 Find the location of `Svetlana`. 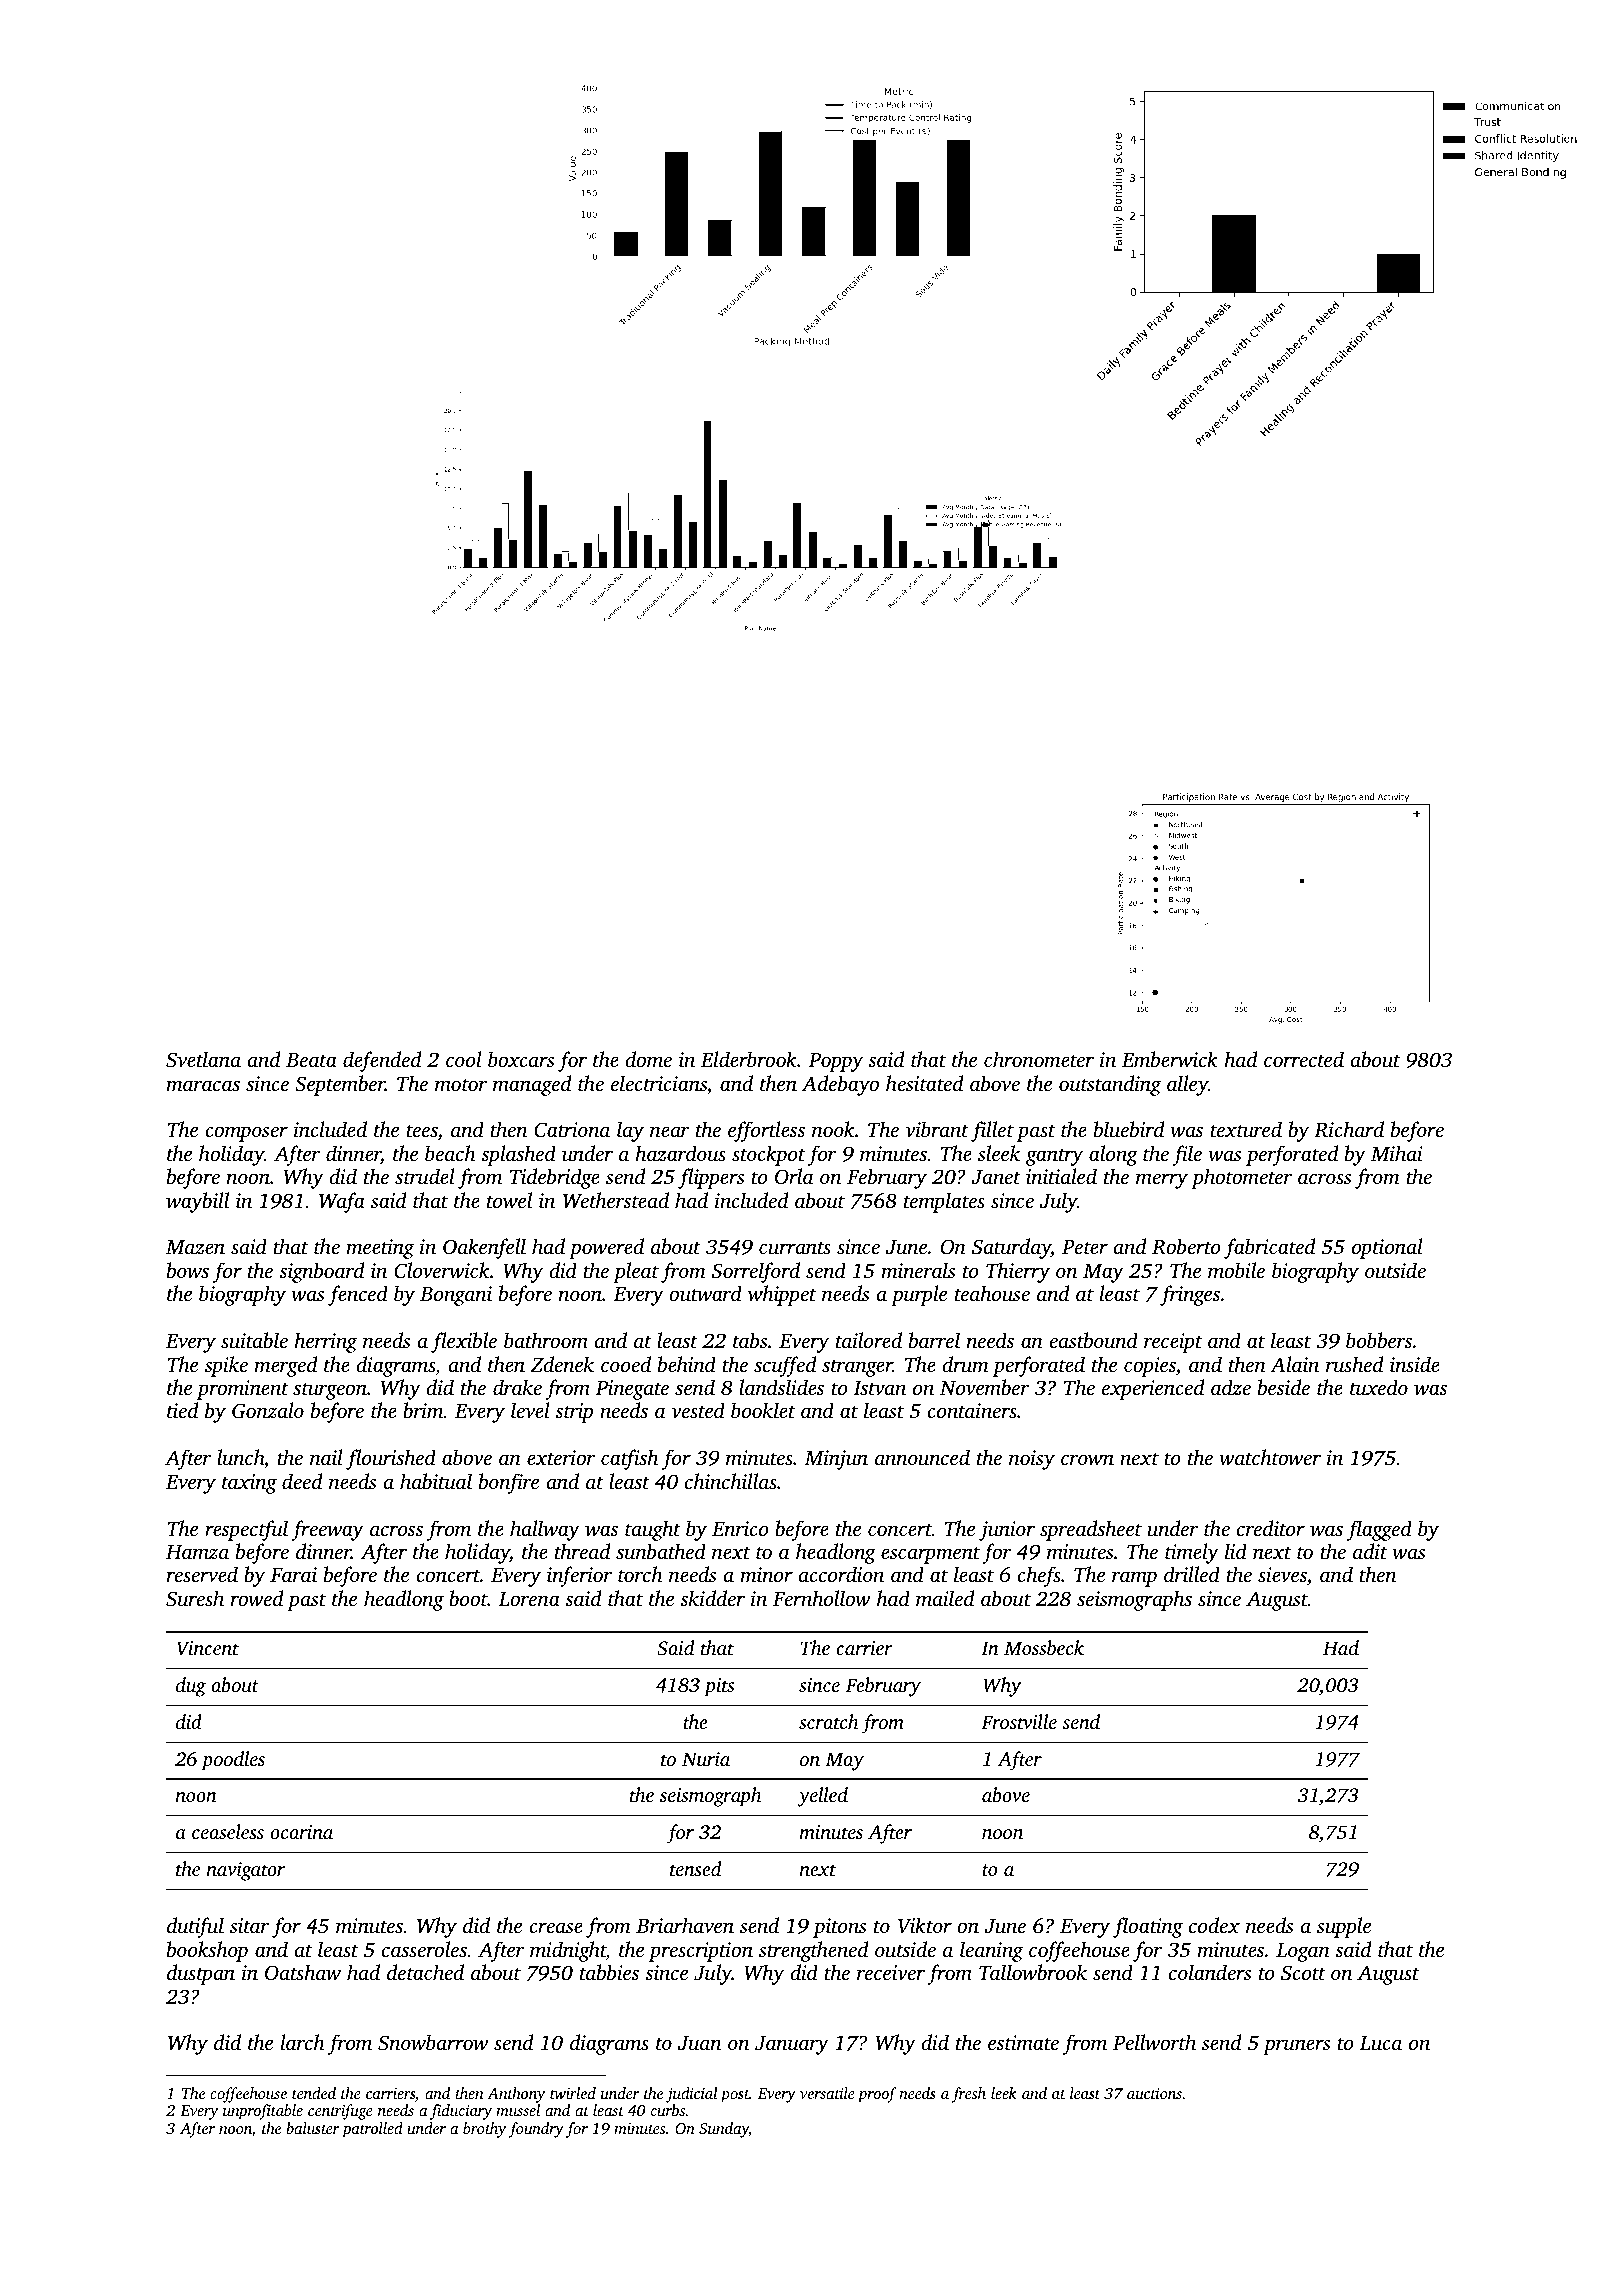

Svetlana is located at coordinates (203, 1059).
